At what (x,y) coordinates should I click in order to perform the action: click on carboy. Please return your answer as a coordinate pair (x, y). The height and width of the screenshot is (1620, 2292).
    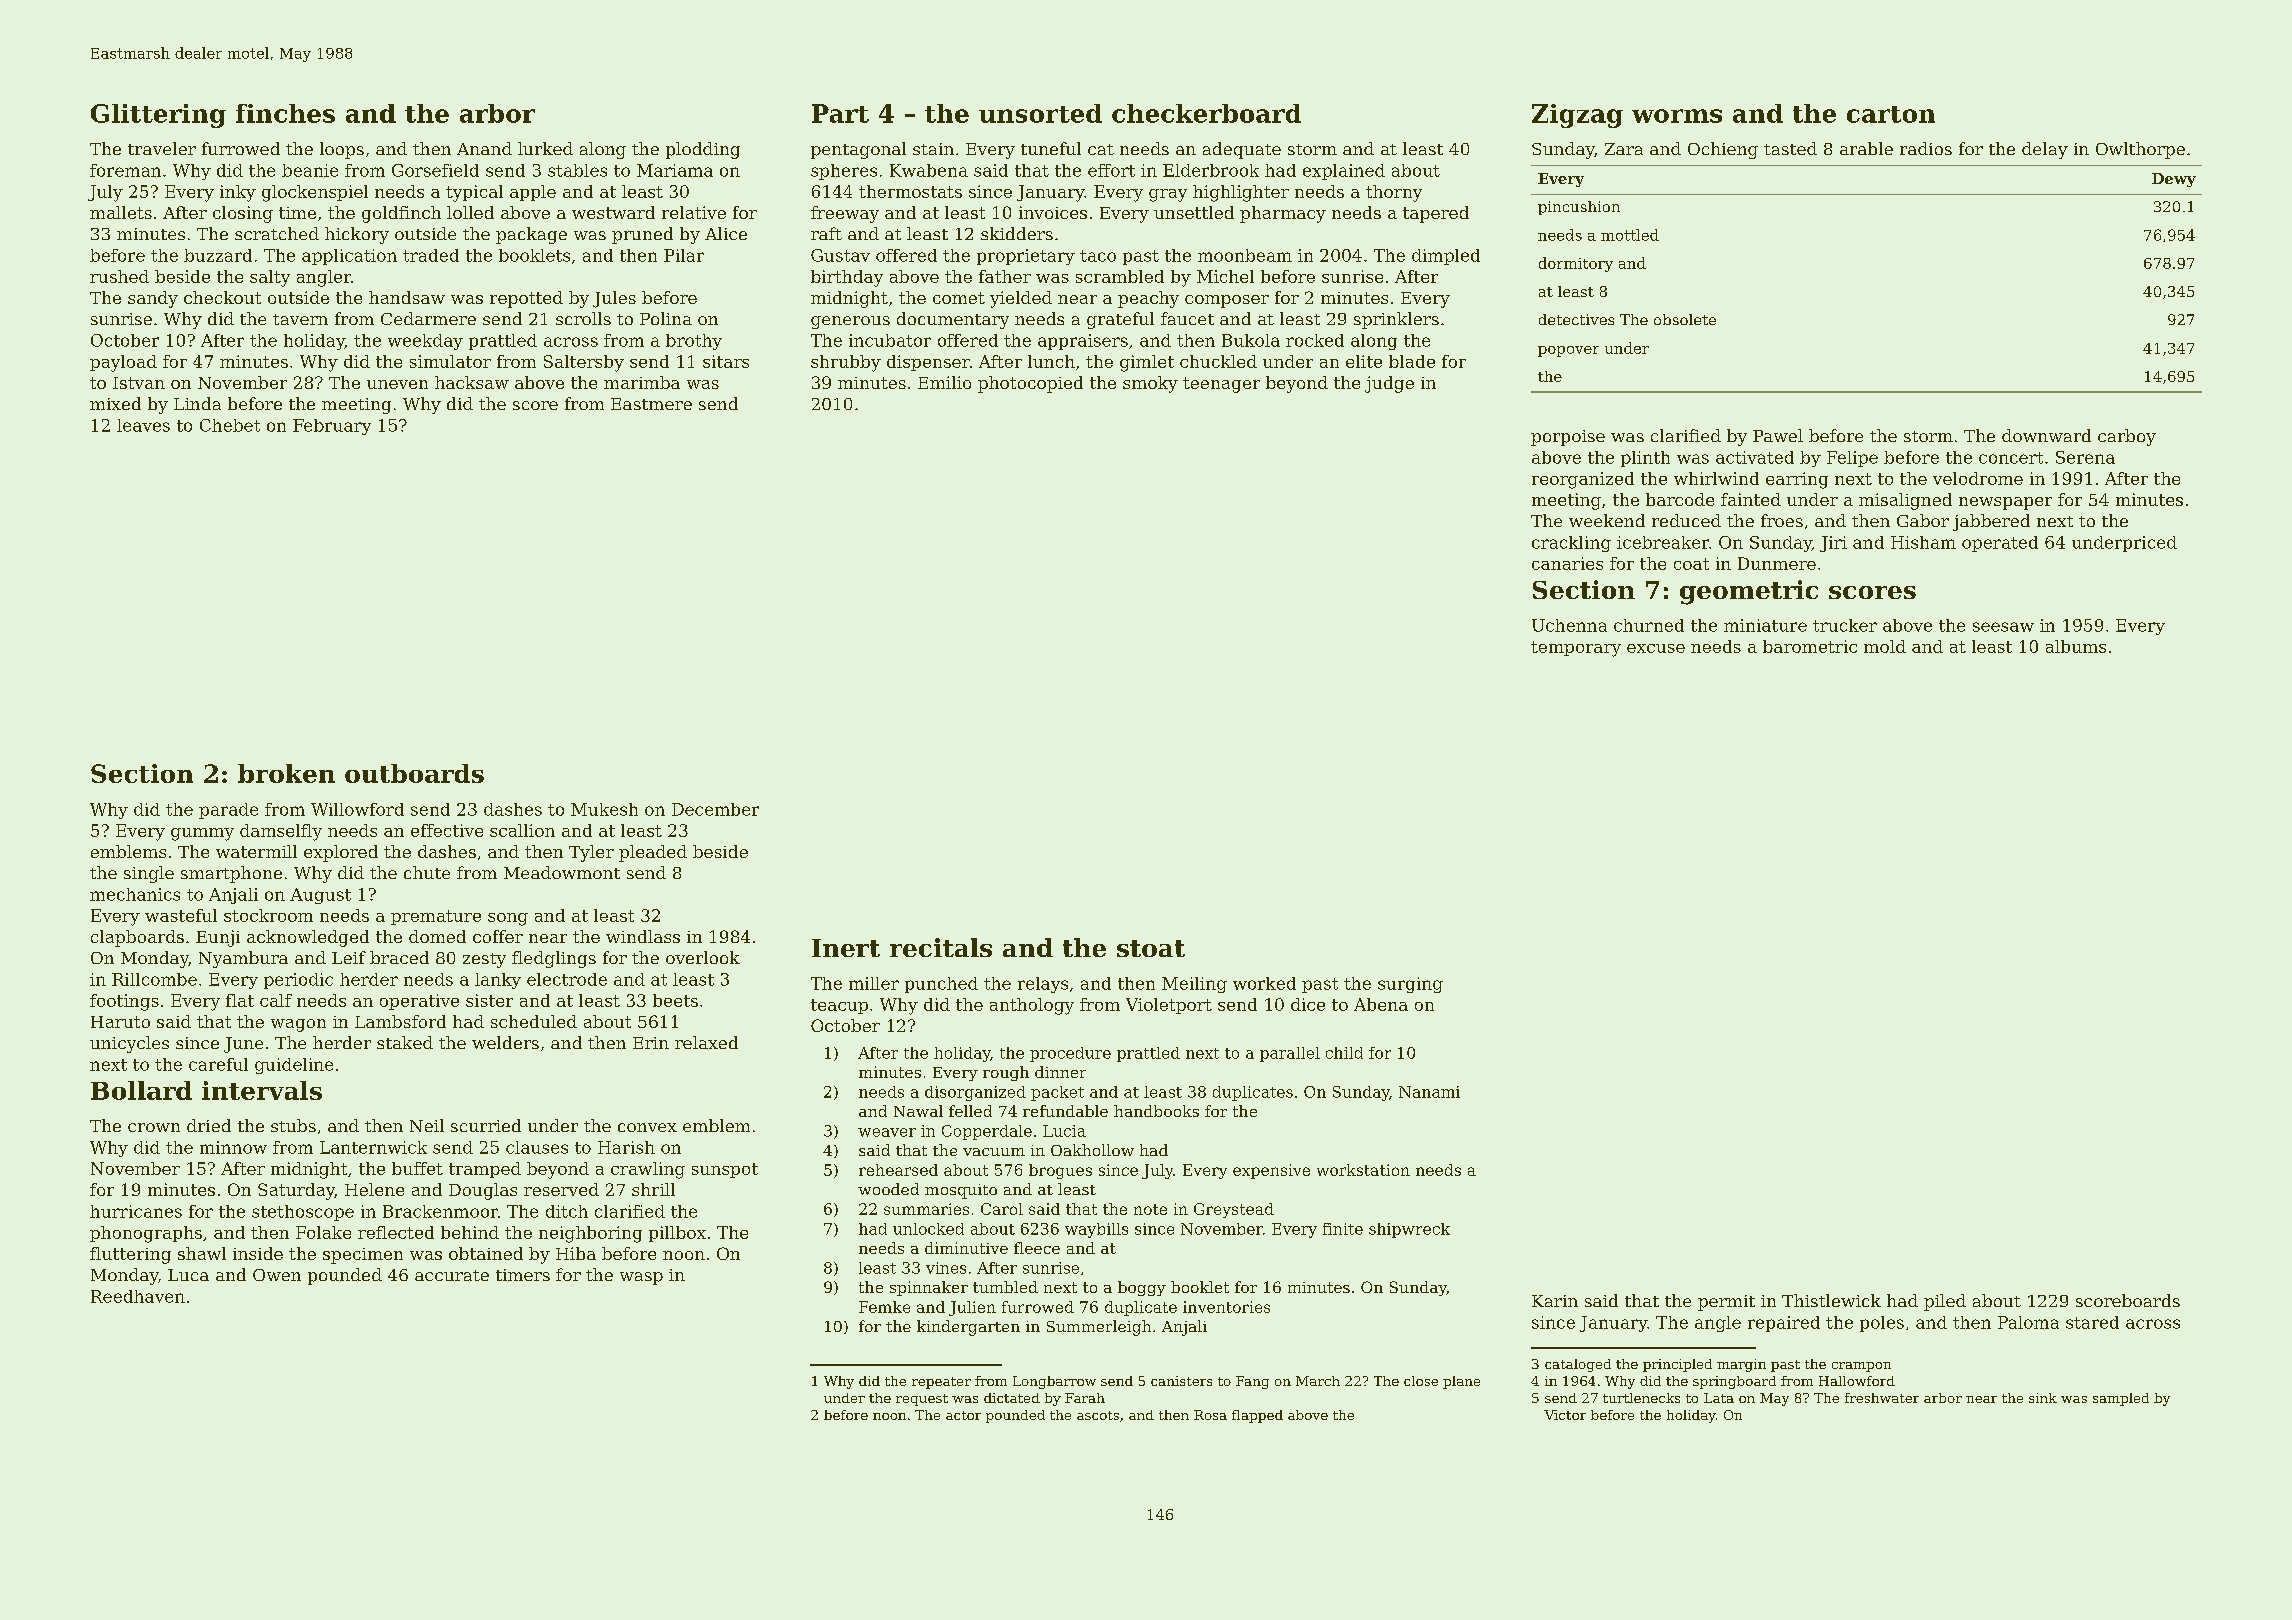
    Looking at the image, I should click on (2127, 437).
